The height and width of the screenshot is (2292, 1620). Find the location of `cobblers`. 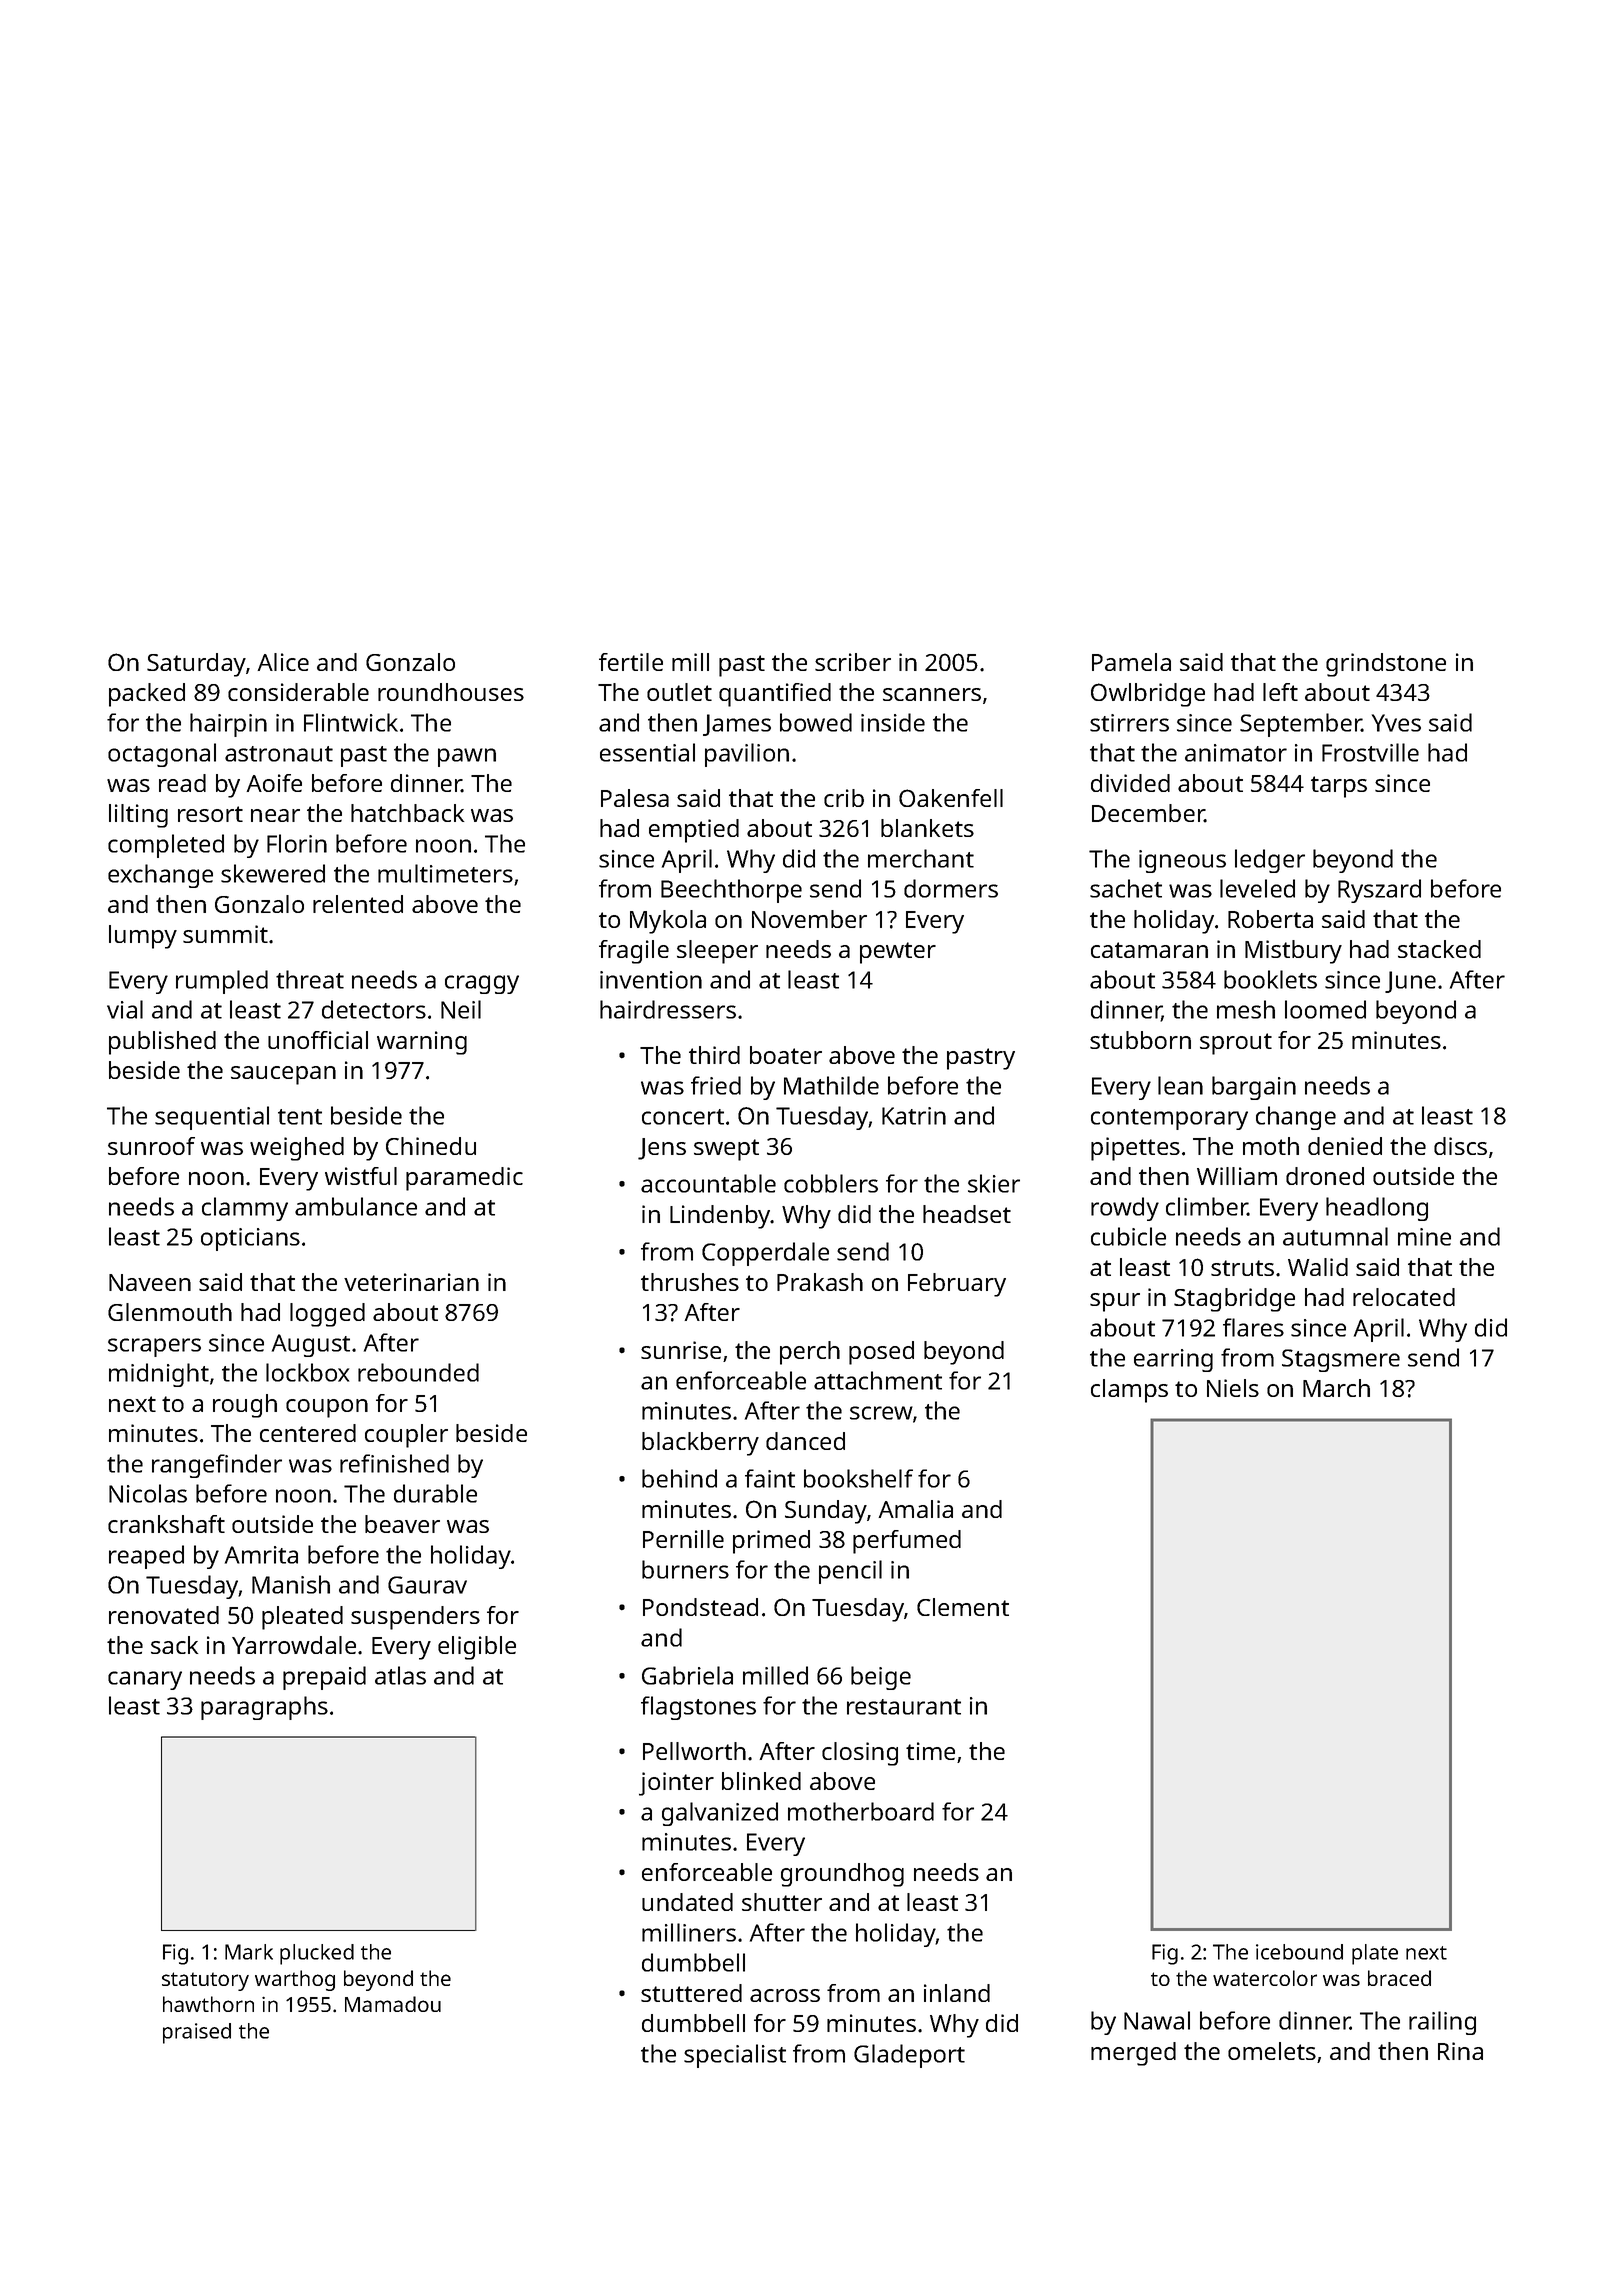

cobblers is located at coordinates (831, 1183).
